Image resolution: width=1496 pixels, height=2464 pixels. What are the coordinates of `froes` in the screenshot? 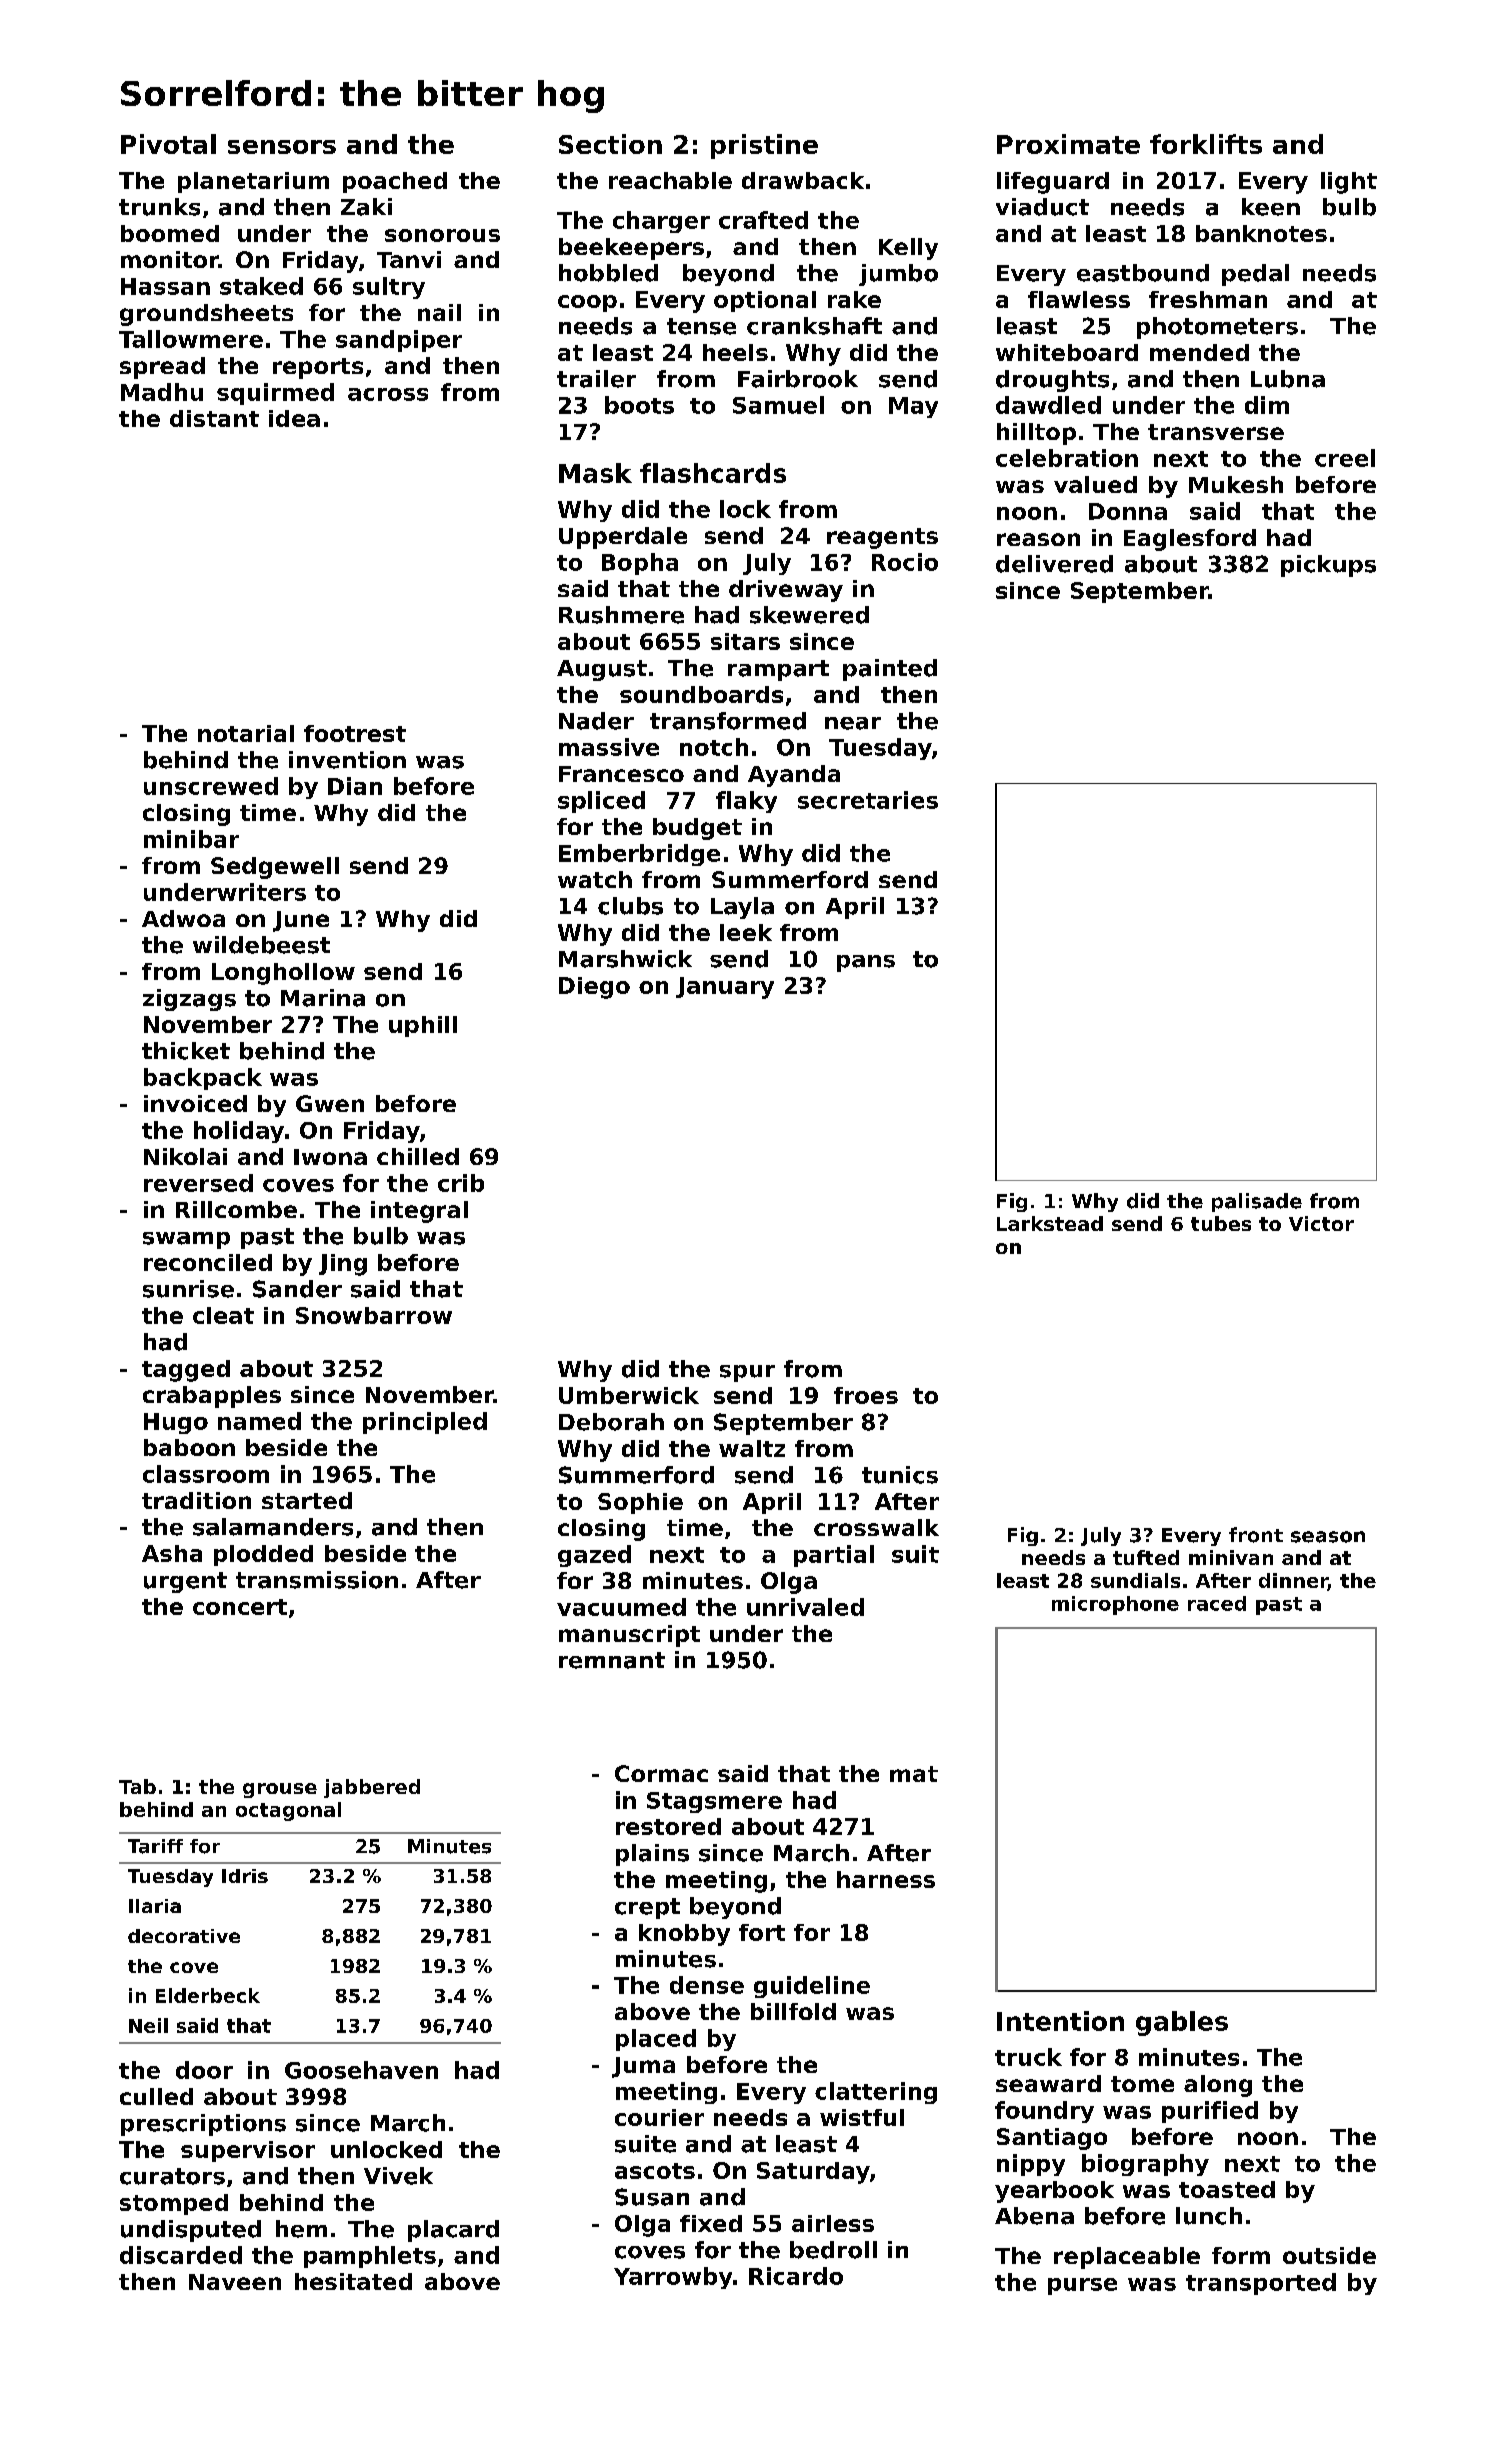 It's located at (866, 1395).
